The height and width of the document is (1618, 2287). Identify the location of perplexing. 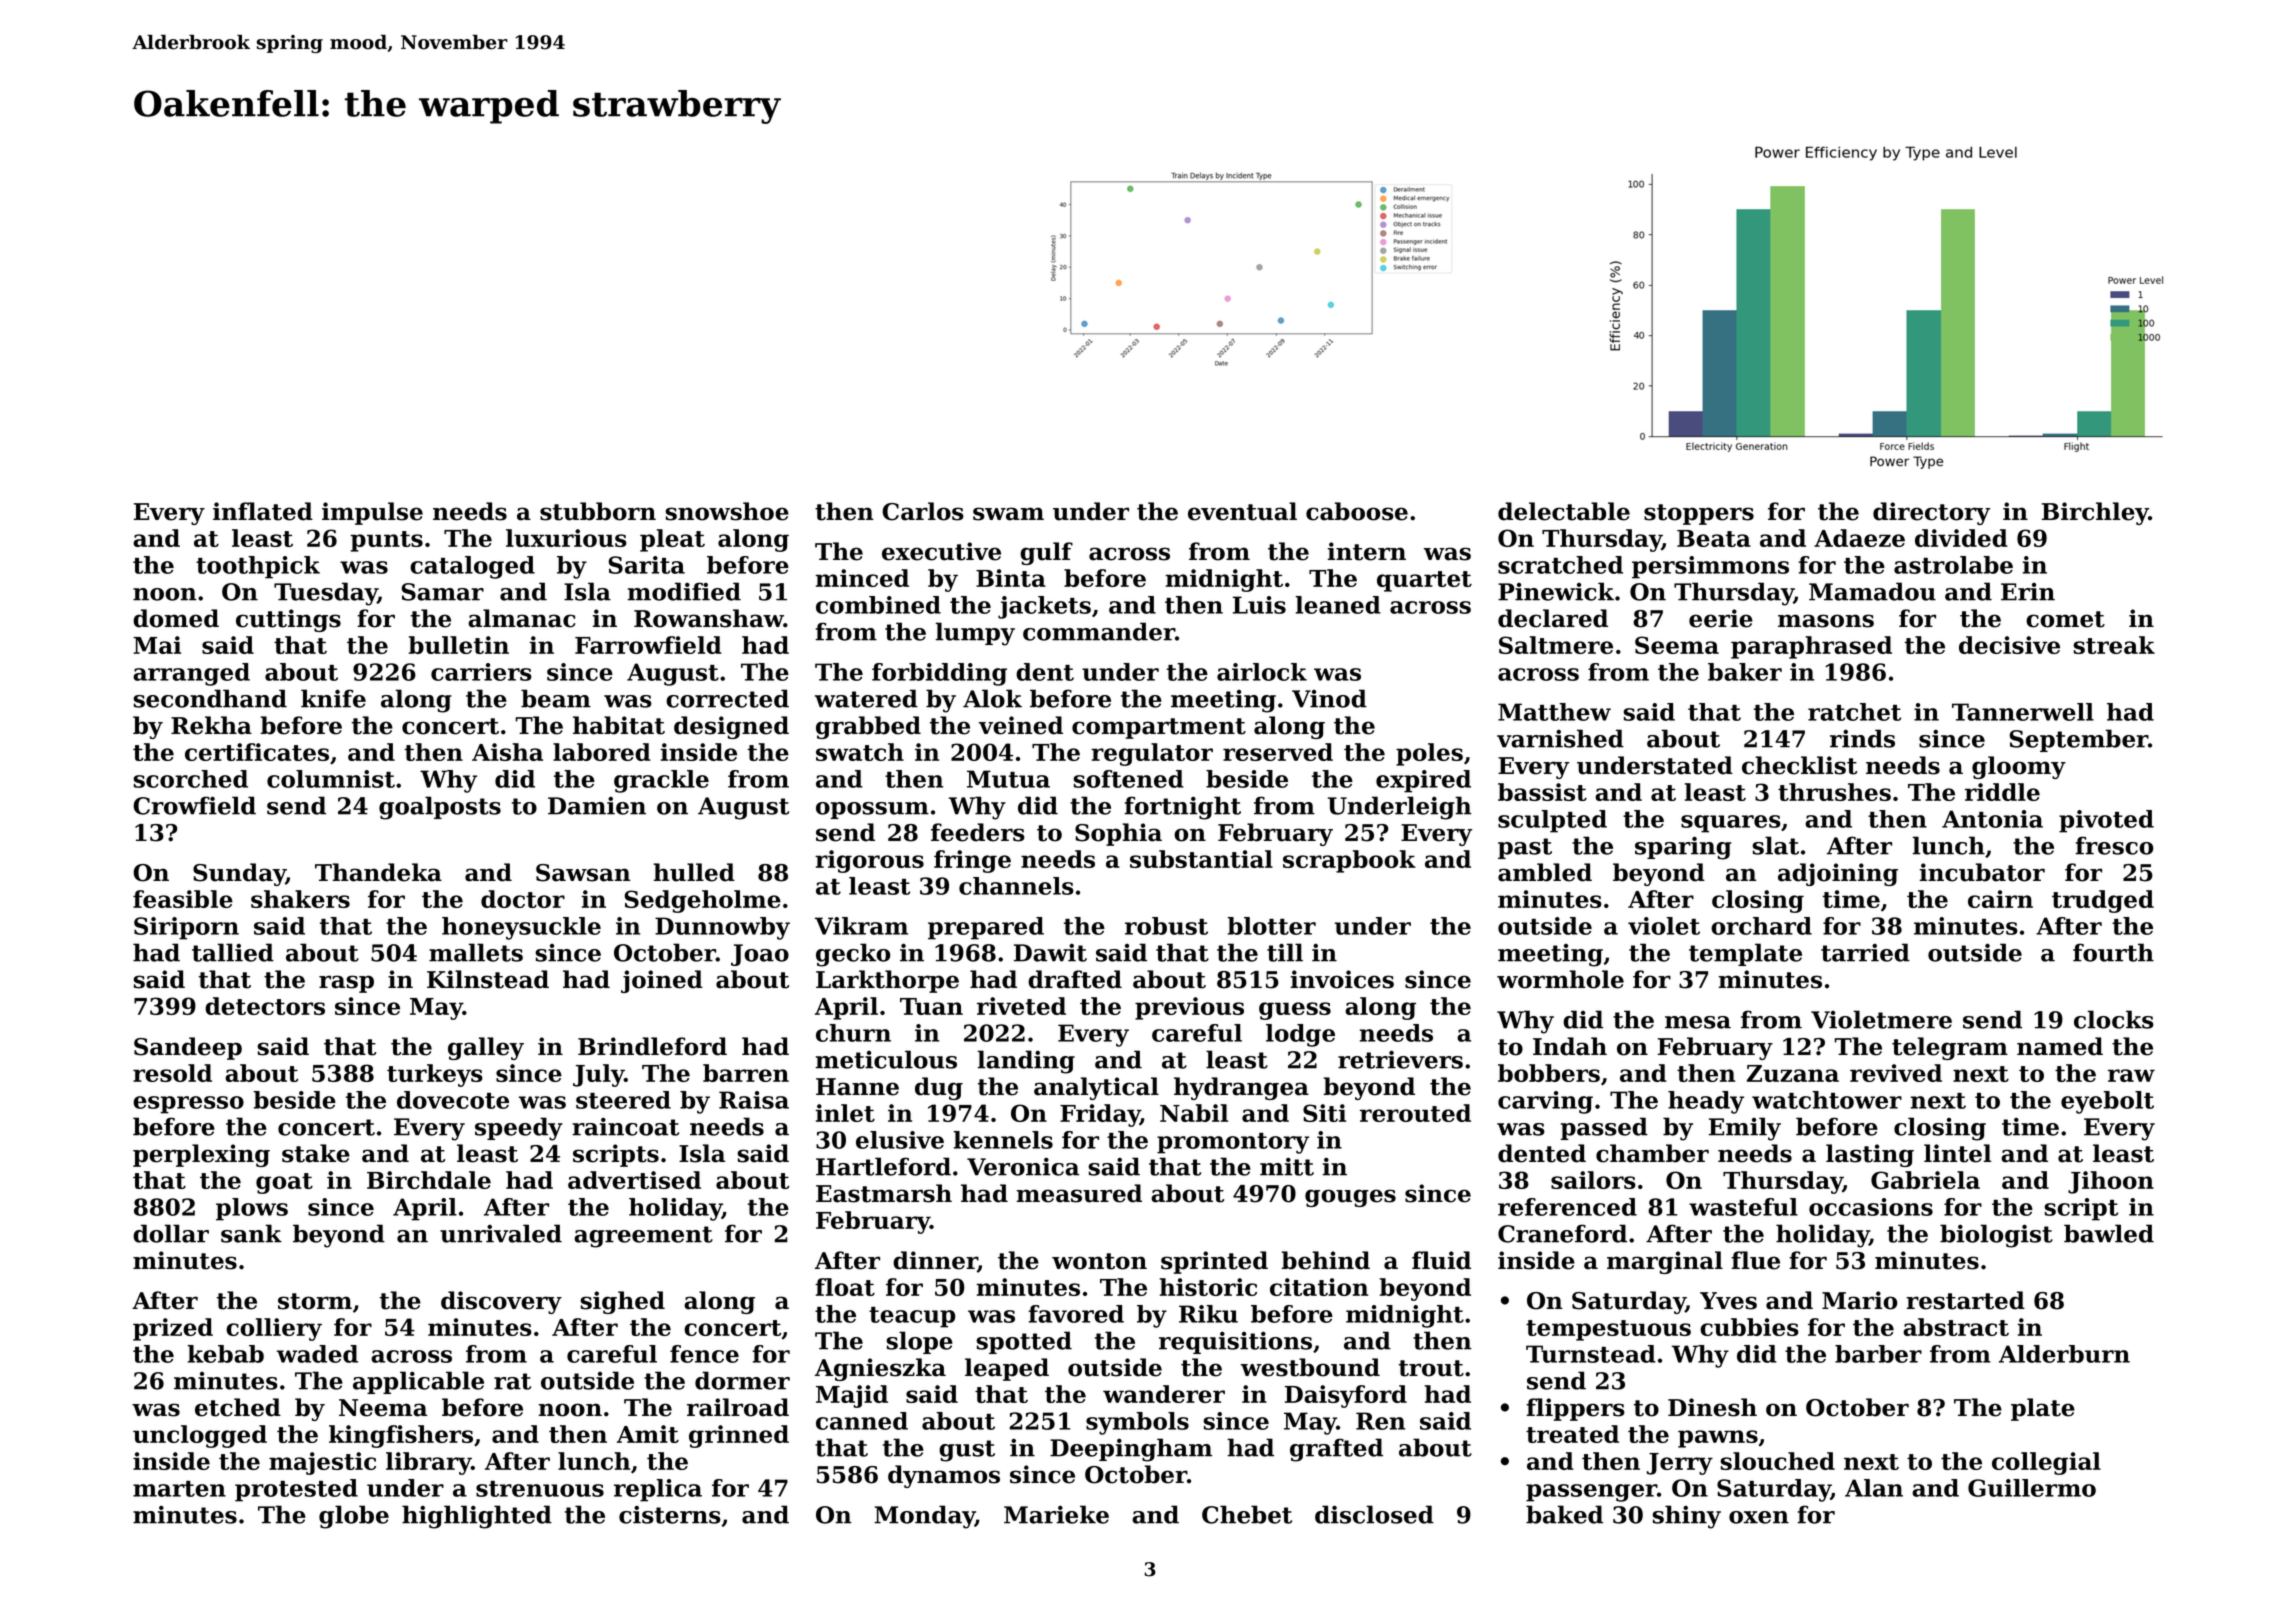
(201, 1155).
